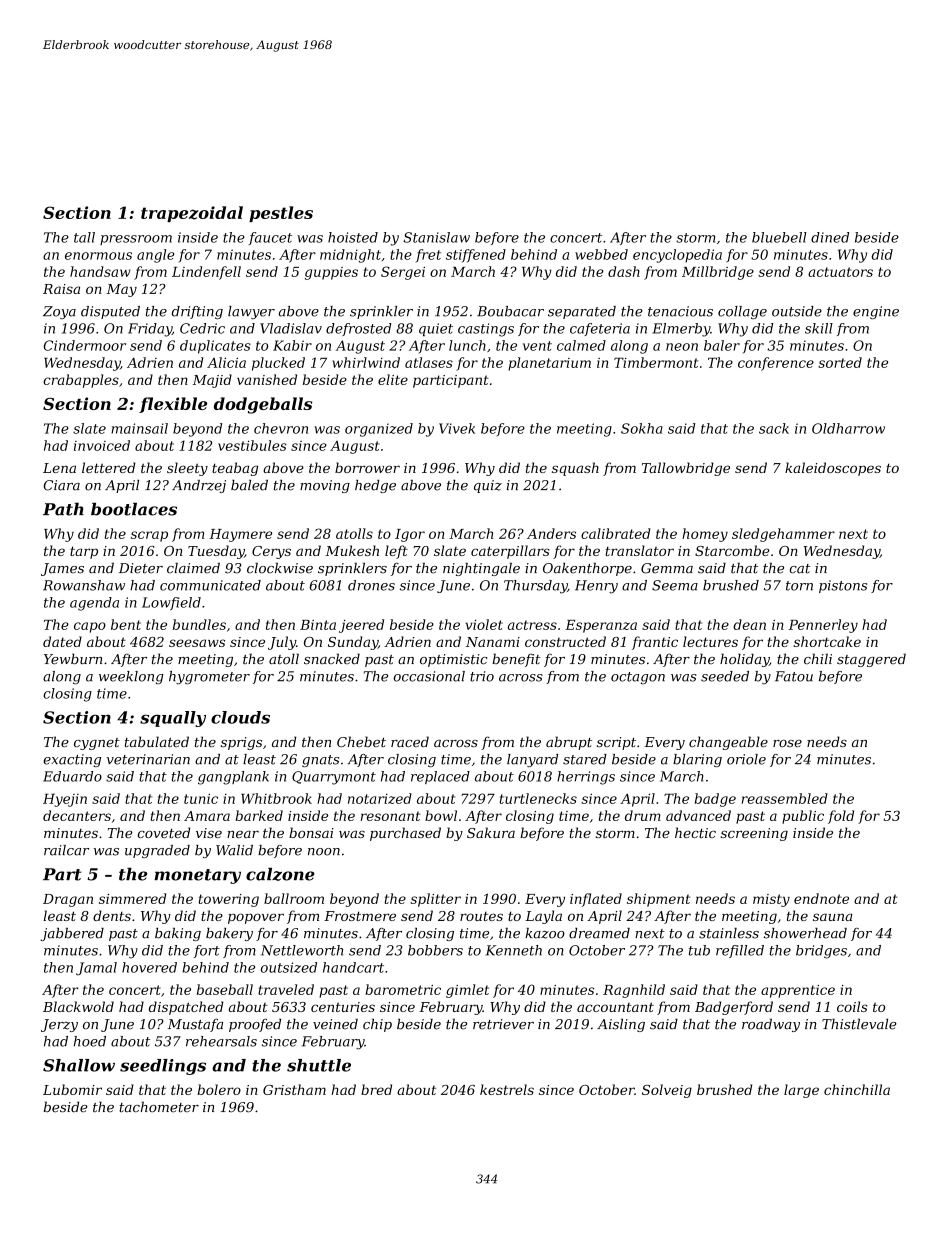 Image resolution: width=952 pixels, height=1233 pixels. What do you see at coordinates (841, 817) in the screenshot?
I see `fold` at bounding box center [841, 817].
